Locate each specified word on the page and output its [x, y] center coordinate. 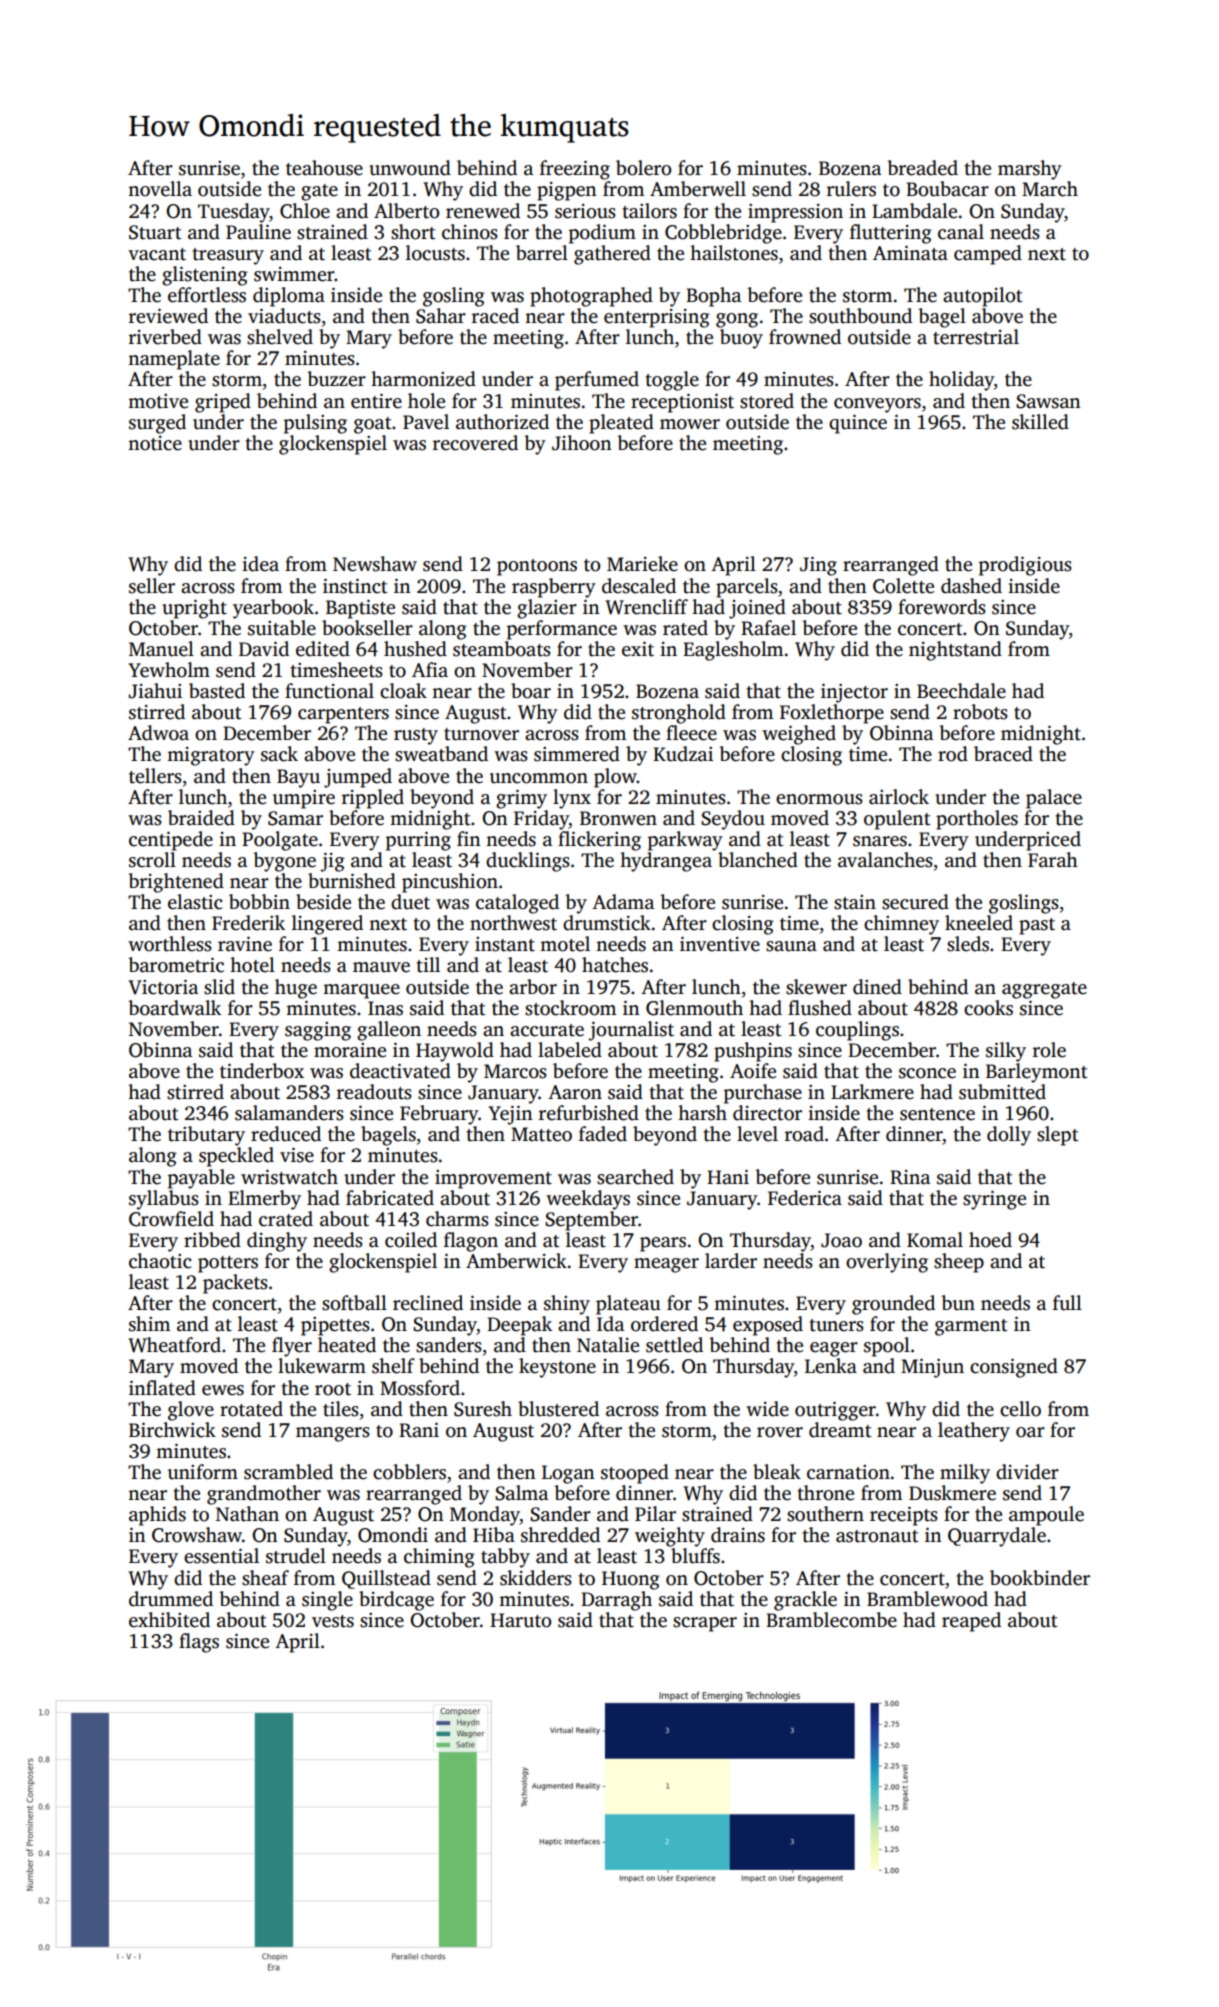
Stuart [155, 232]
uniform [203, 1472]
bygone [284, 862]
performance [562, 630]
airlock [899, 797]
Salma [521, 1493]
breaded [922, 168]
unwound [410, 168]
